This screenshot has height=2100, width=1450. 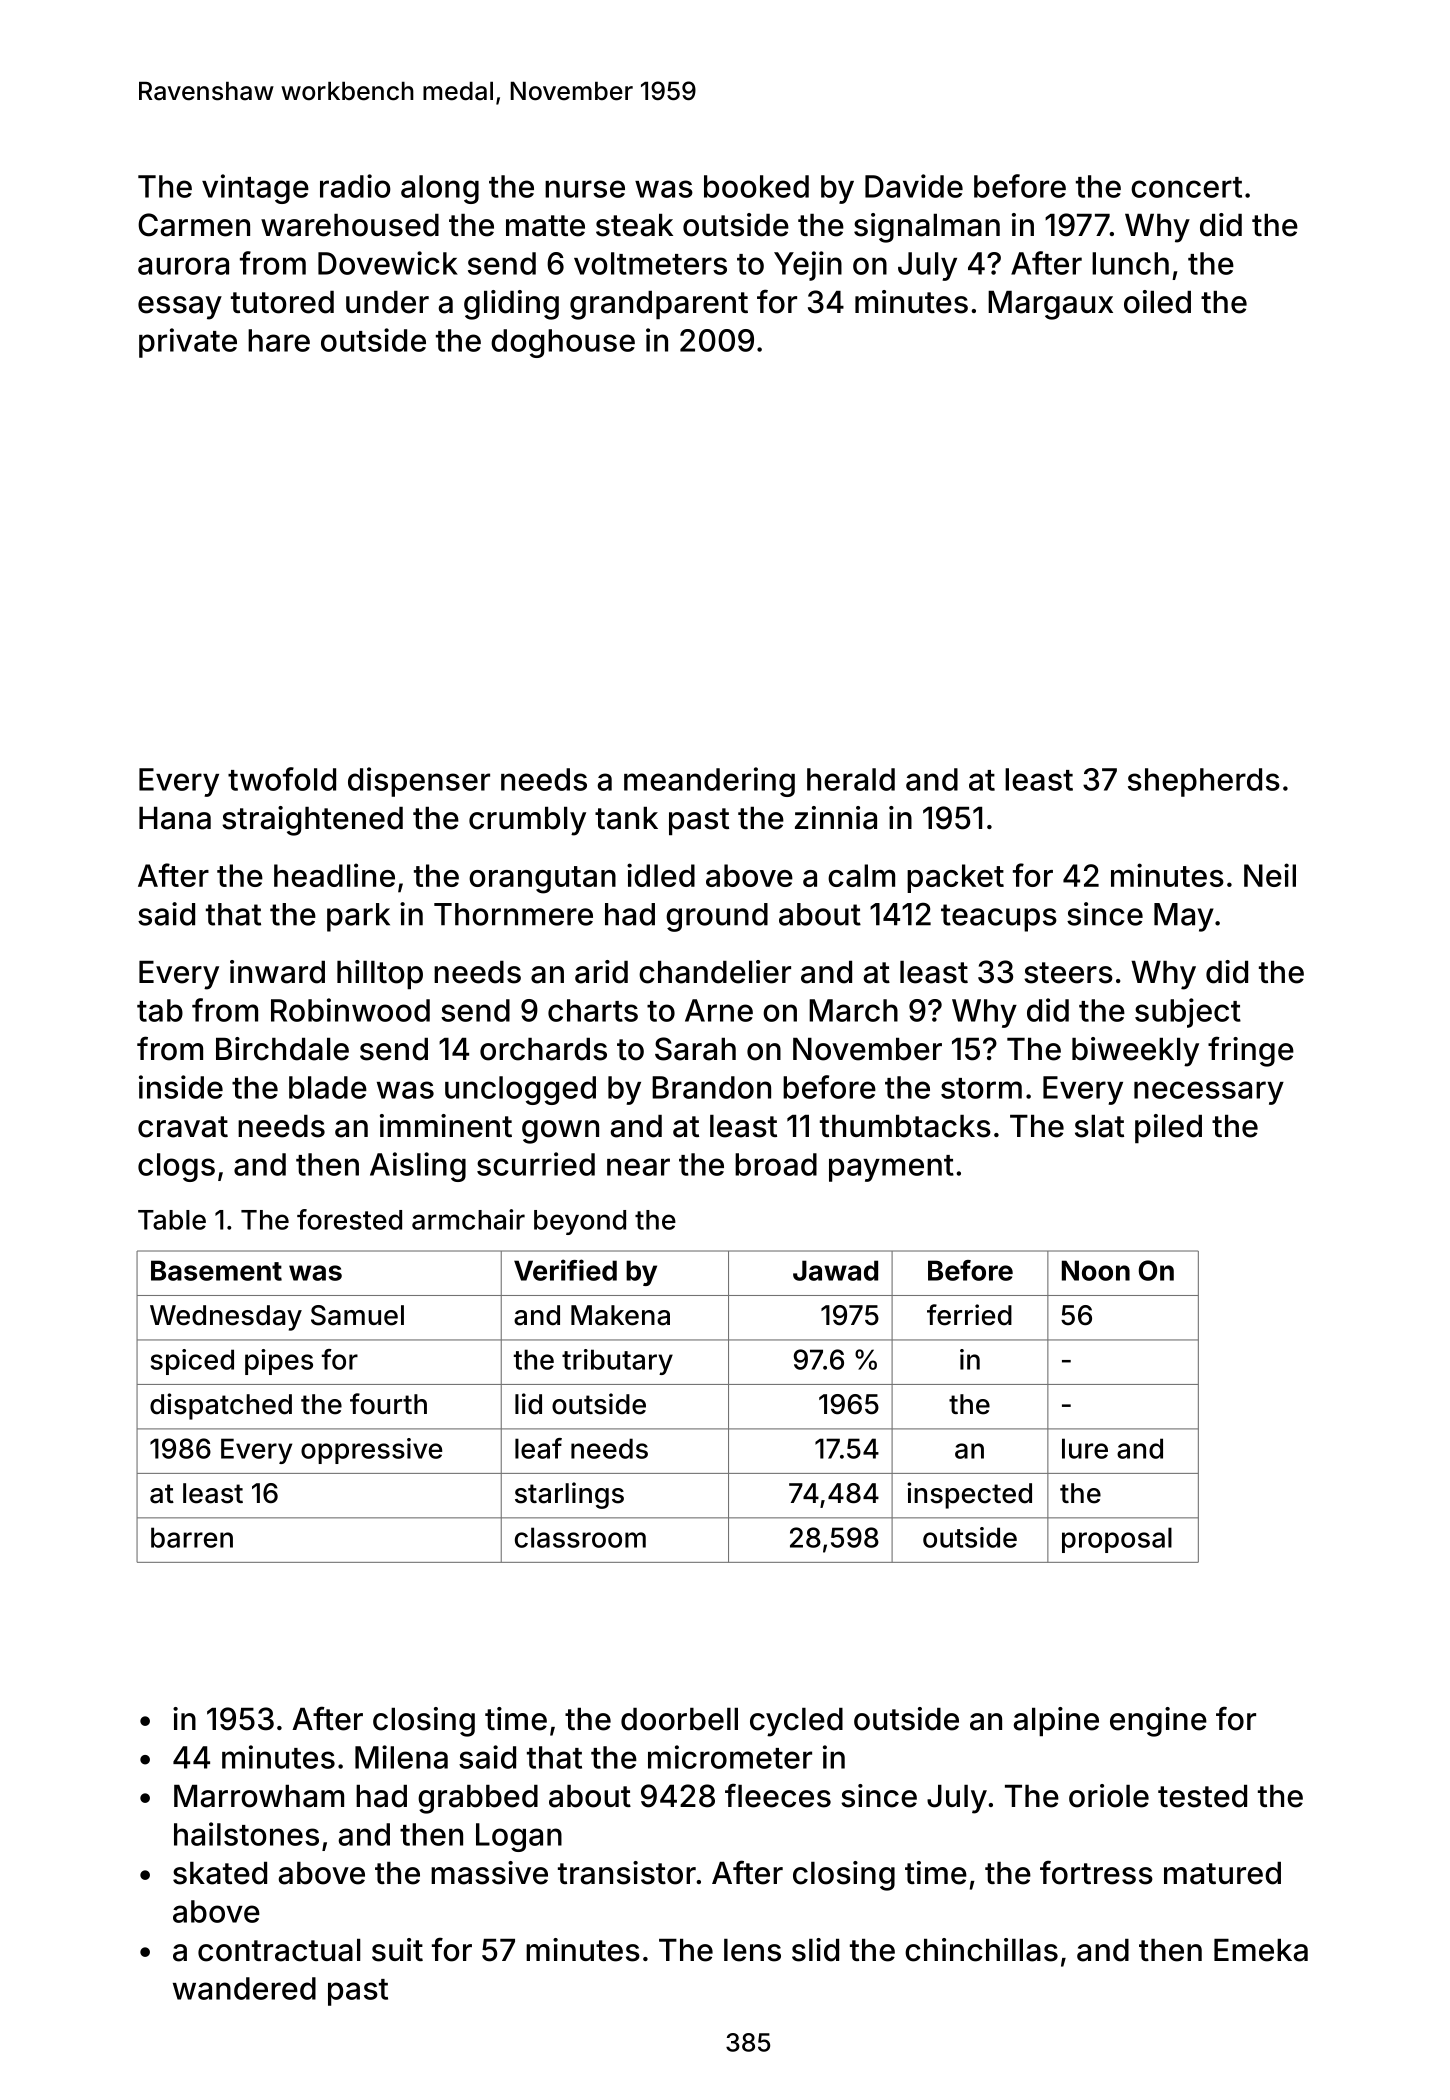 I want to click on orchards, so click(x=543, y=1049).
